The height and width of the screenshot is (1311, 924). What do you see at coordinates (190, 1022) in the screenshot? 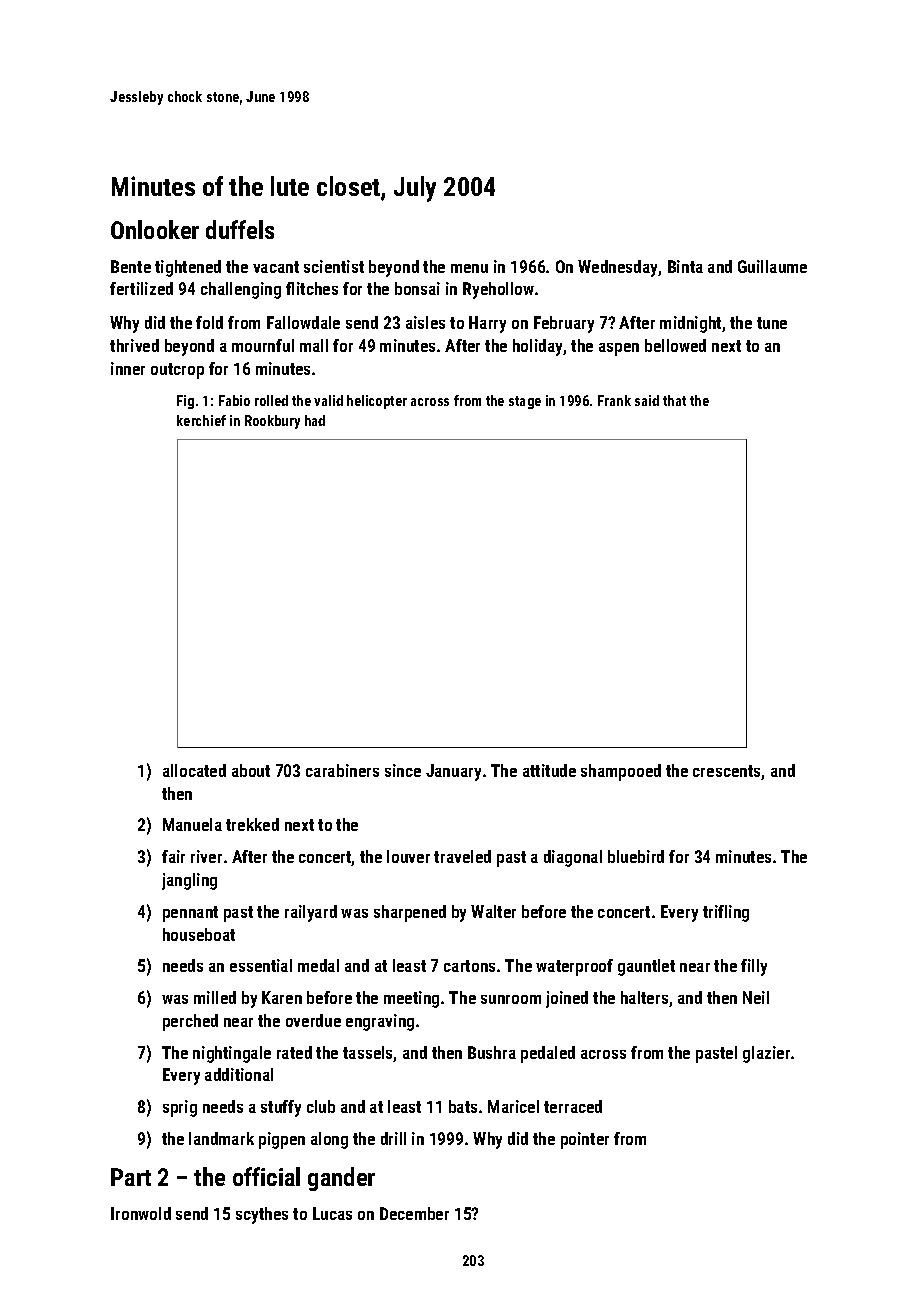
I see `perched` at bounding box center [190, 1022].
